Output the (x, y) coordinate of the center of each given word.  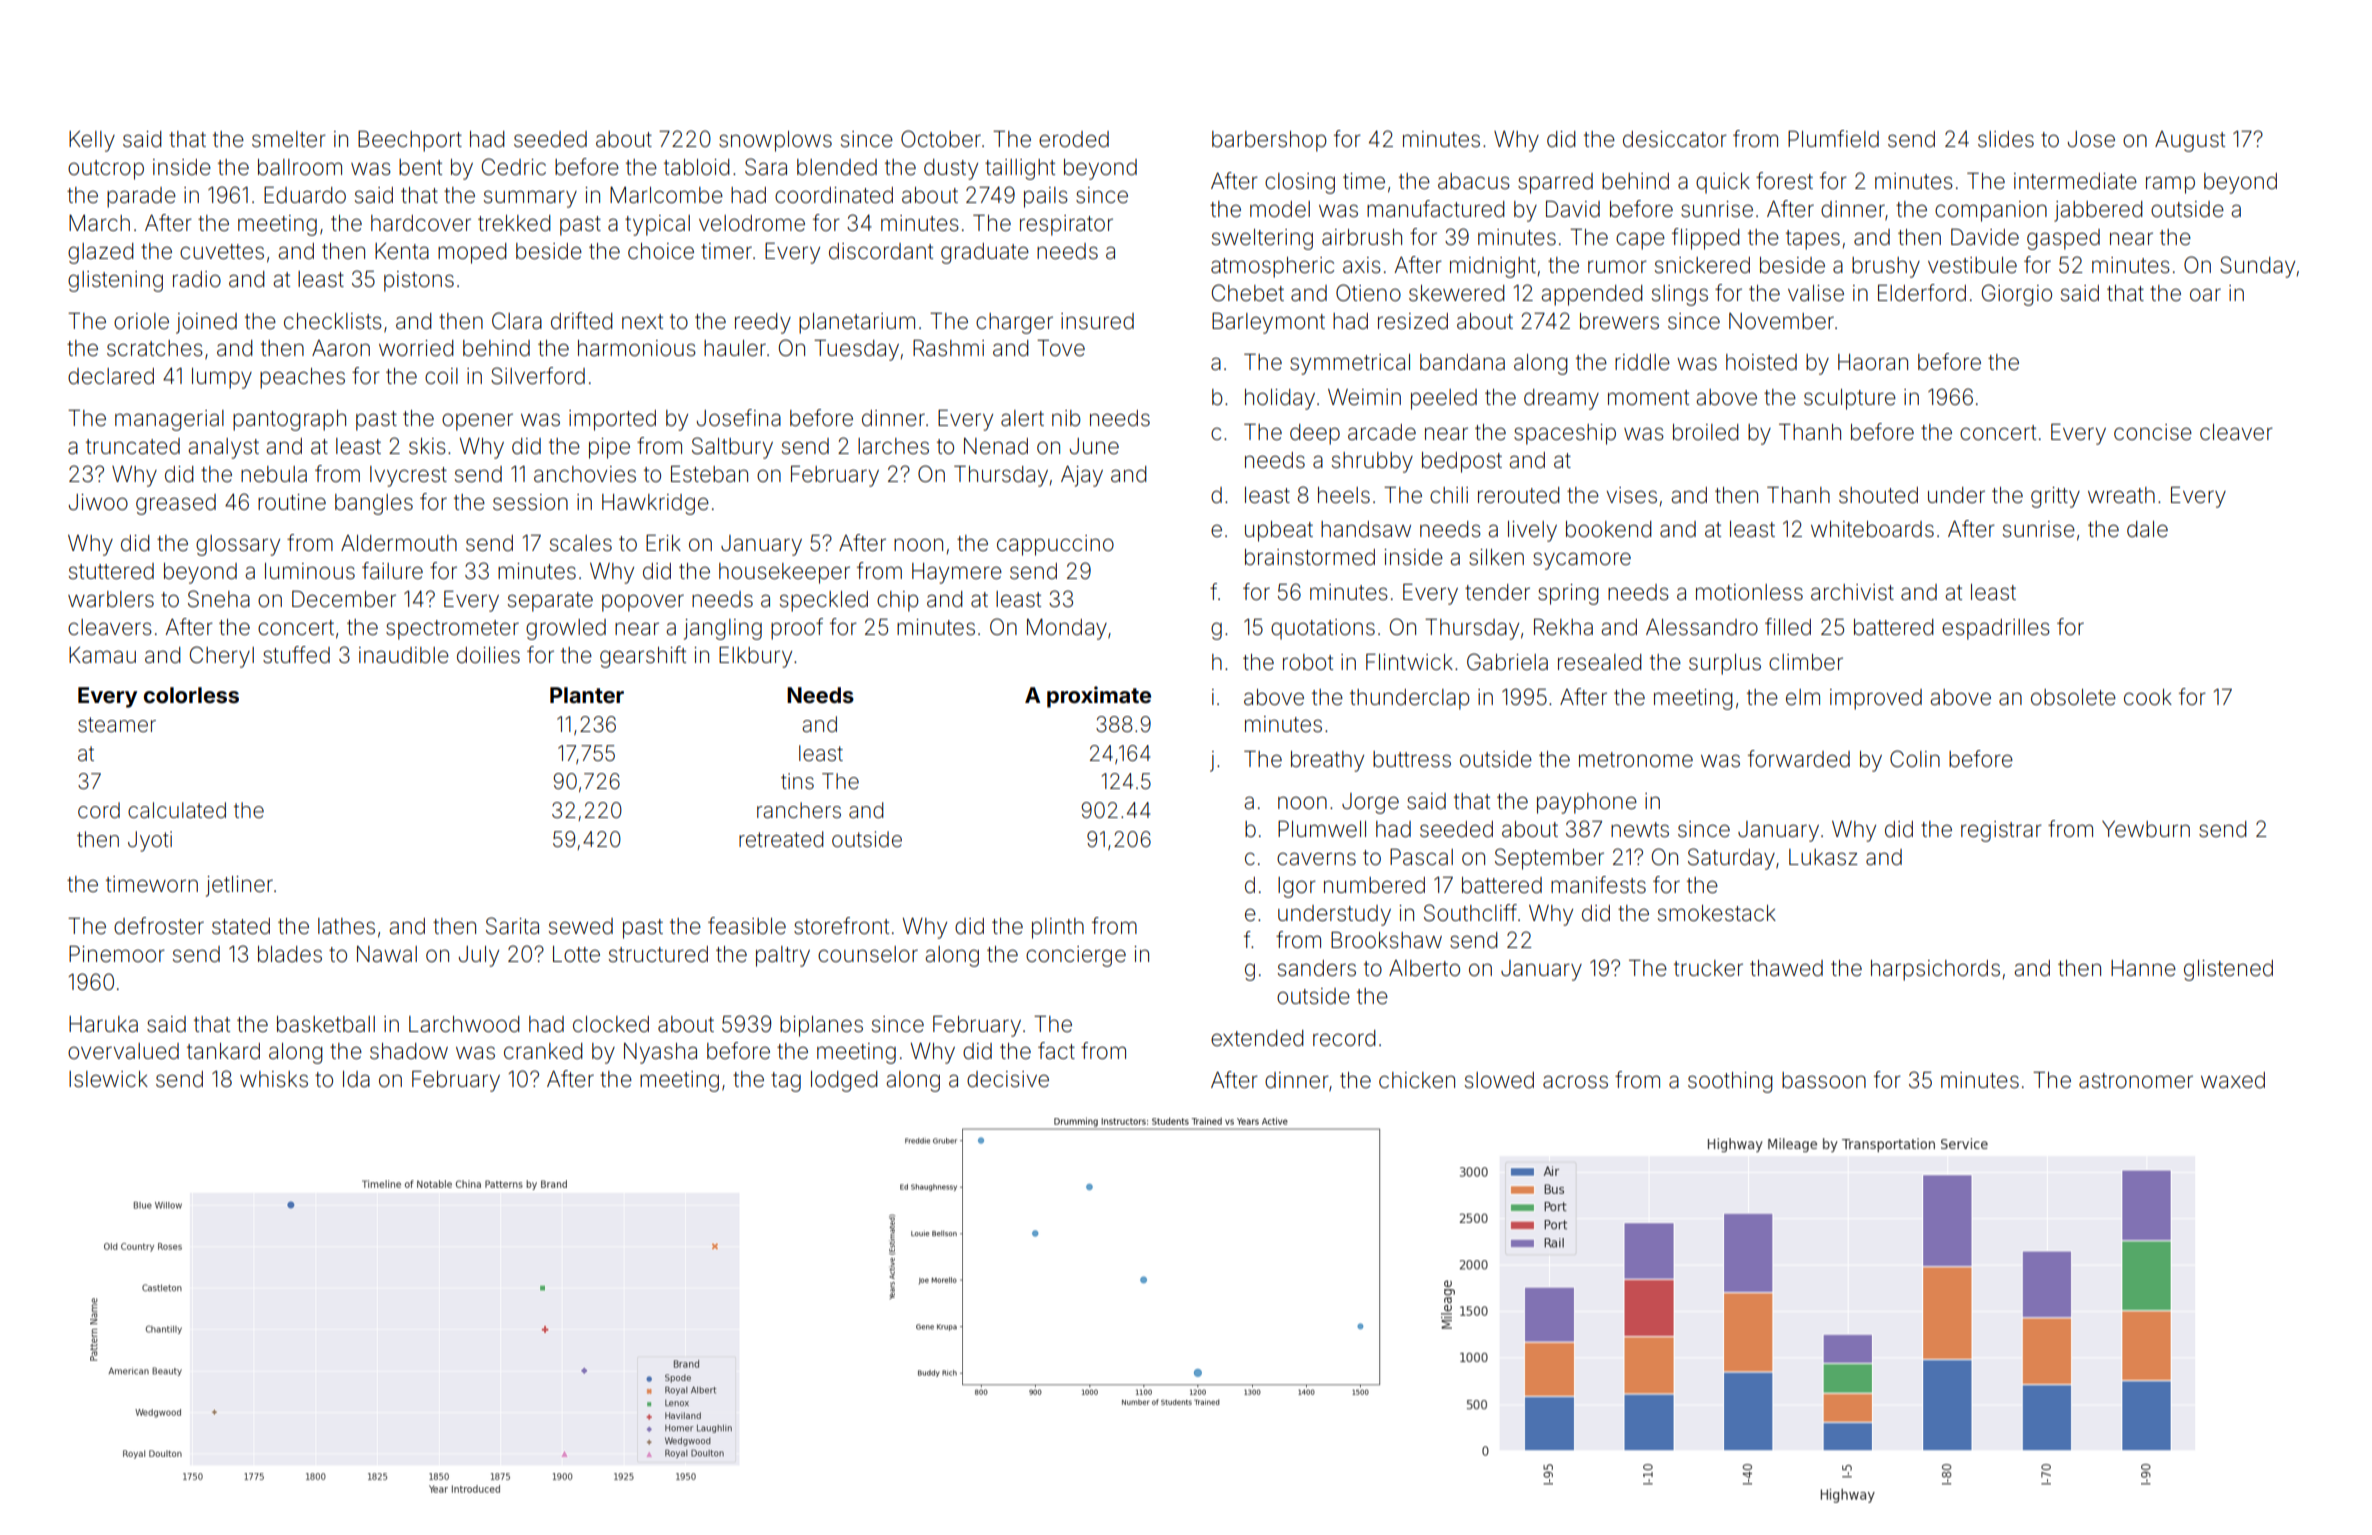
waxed (2233, 1080)
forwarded (1799, 759)
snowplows (775, 141)
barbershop (1269, 141)
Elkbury (755, 657)
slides (2006, 139)
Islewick (108, 1079)
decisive (1008, 1079)
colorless (191, 695)
